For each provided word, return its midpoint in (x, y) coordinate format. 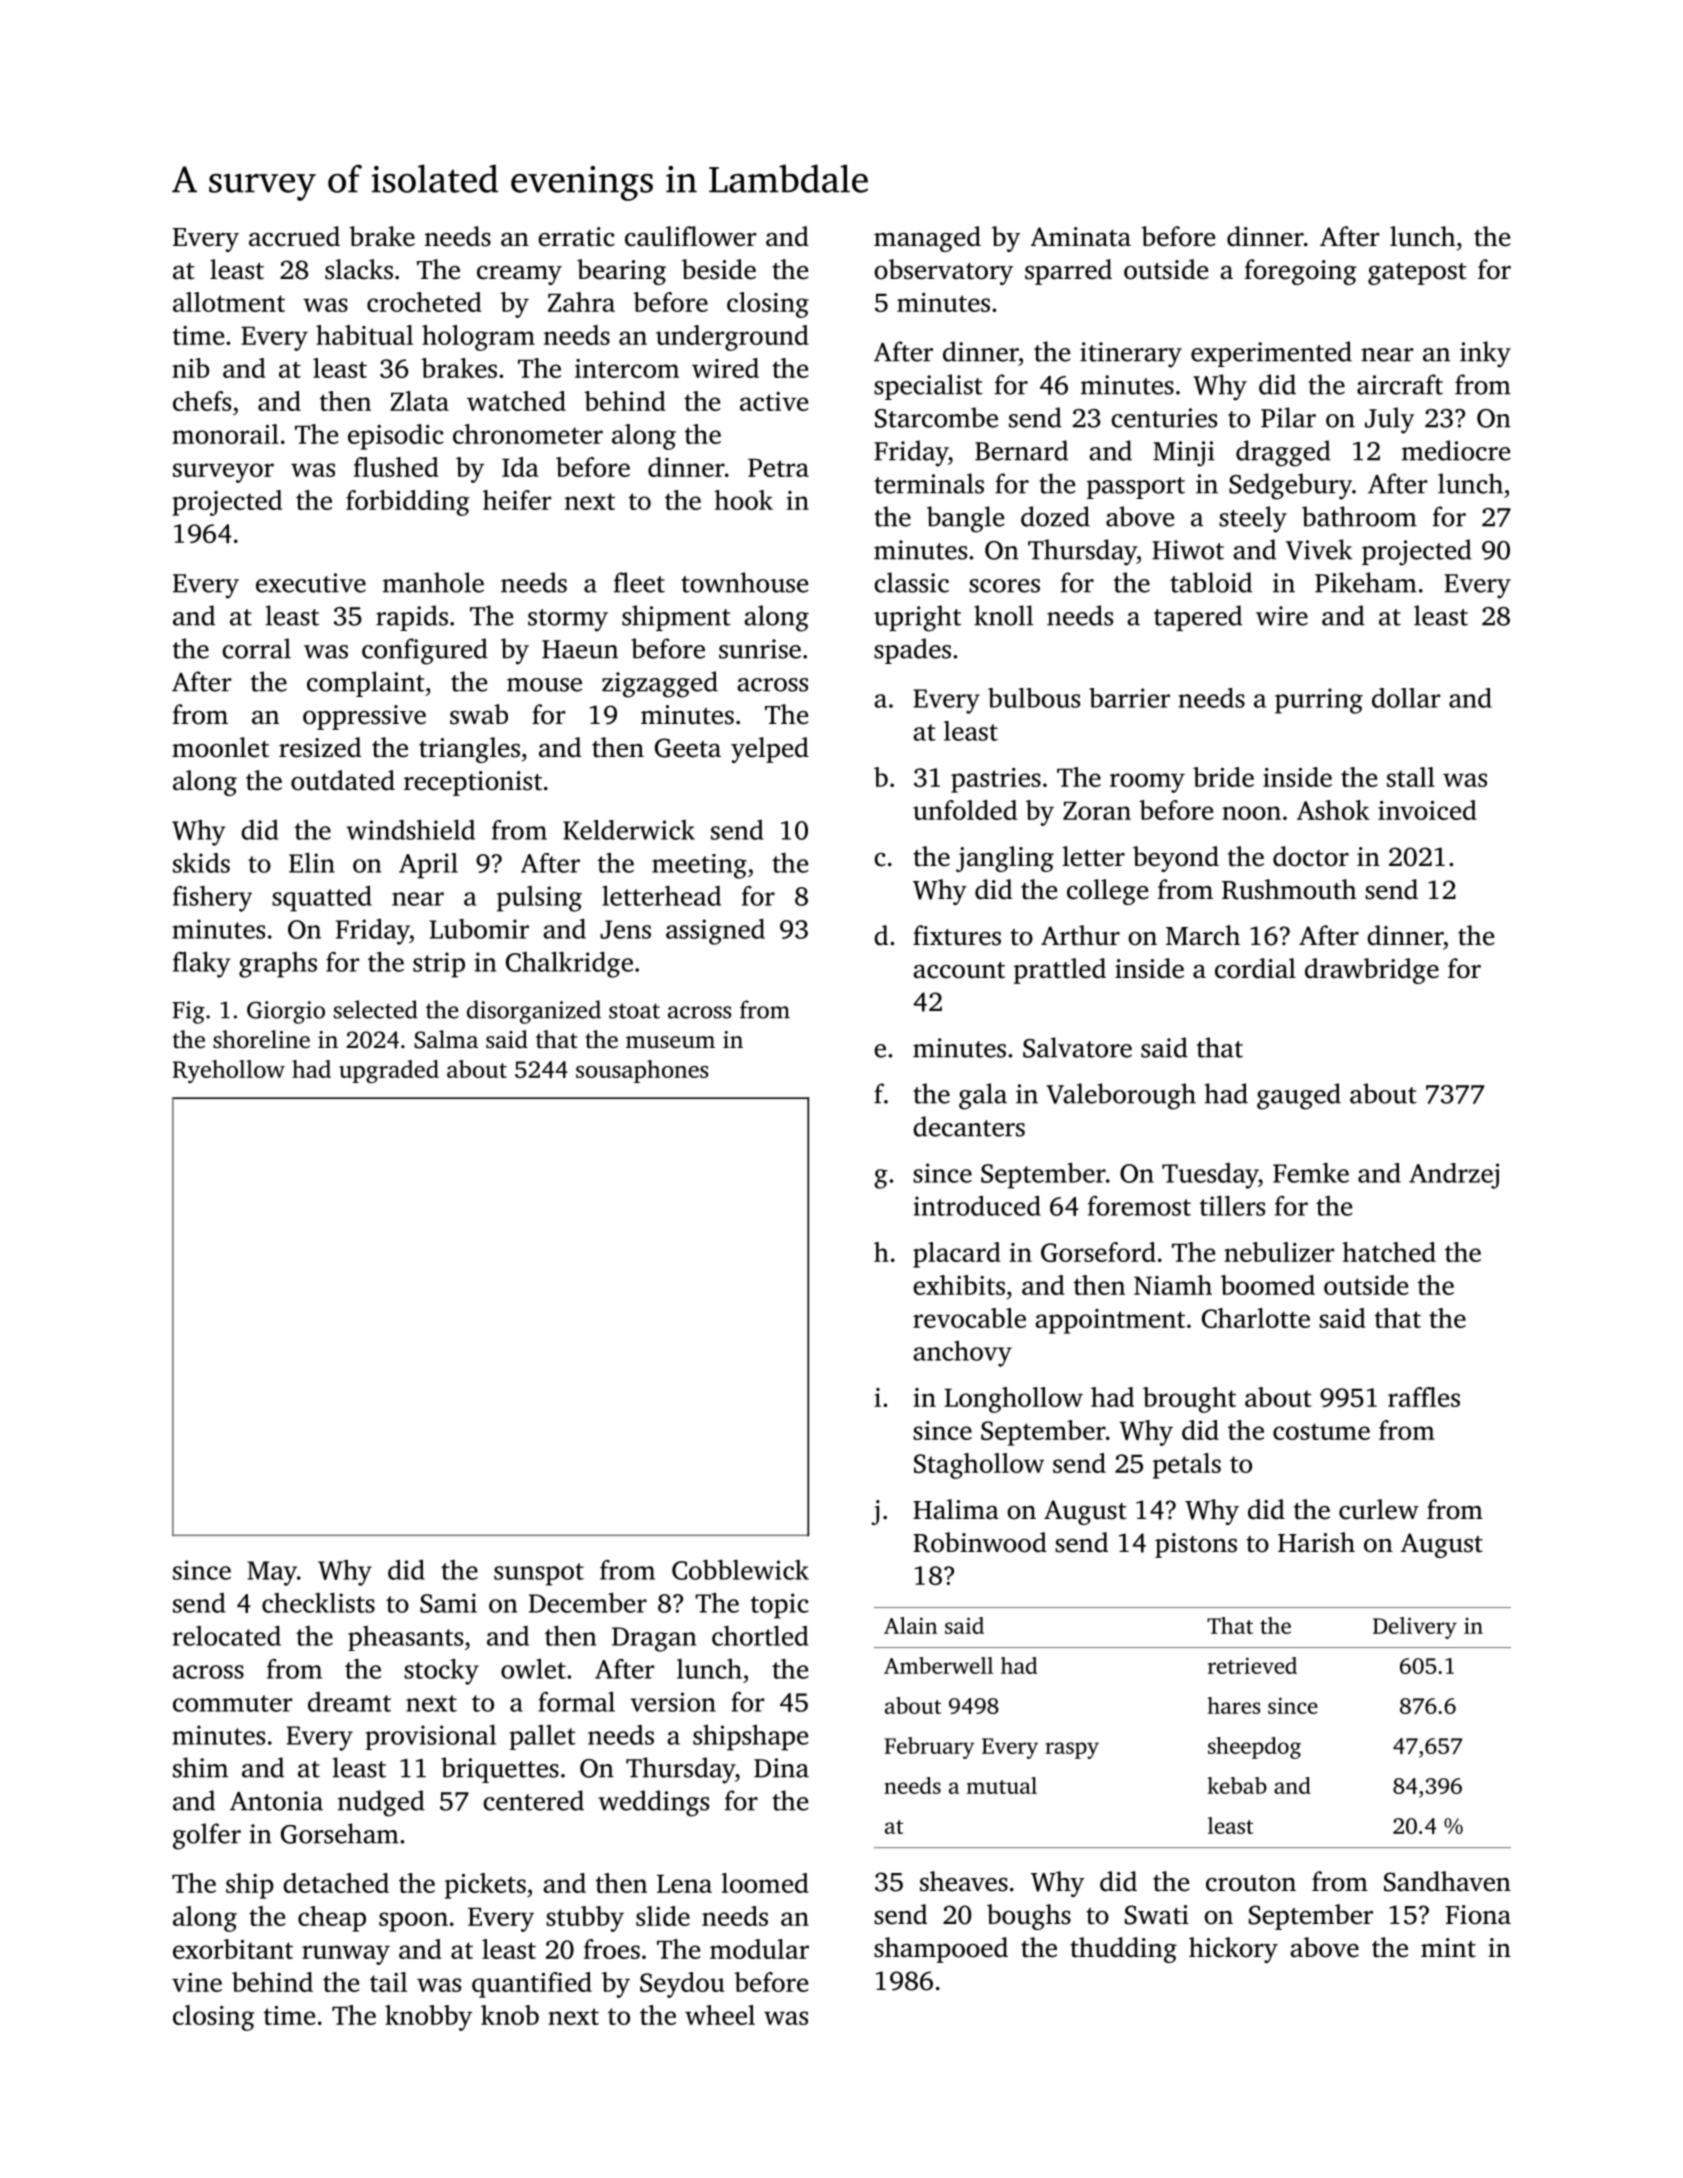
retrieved (1252, 1665)
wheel (720, 2015)
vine (197, 1982)
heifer (517, 500)
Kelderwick (629, 830)
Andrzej (1454, 1176)
